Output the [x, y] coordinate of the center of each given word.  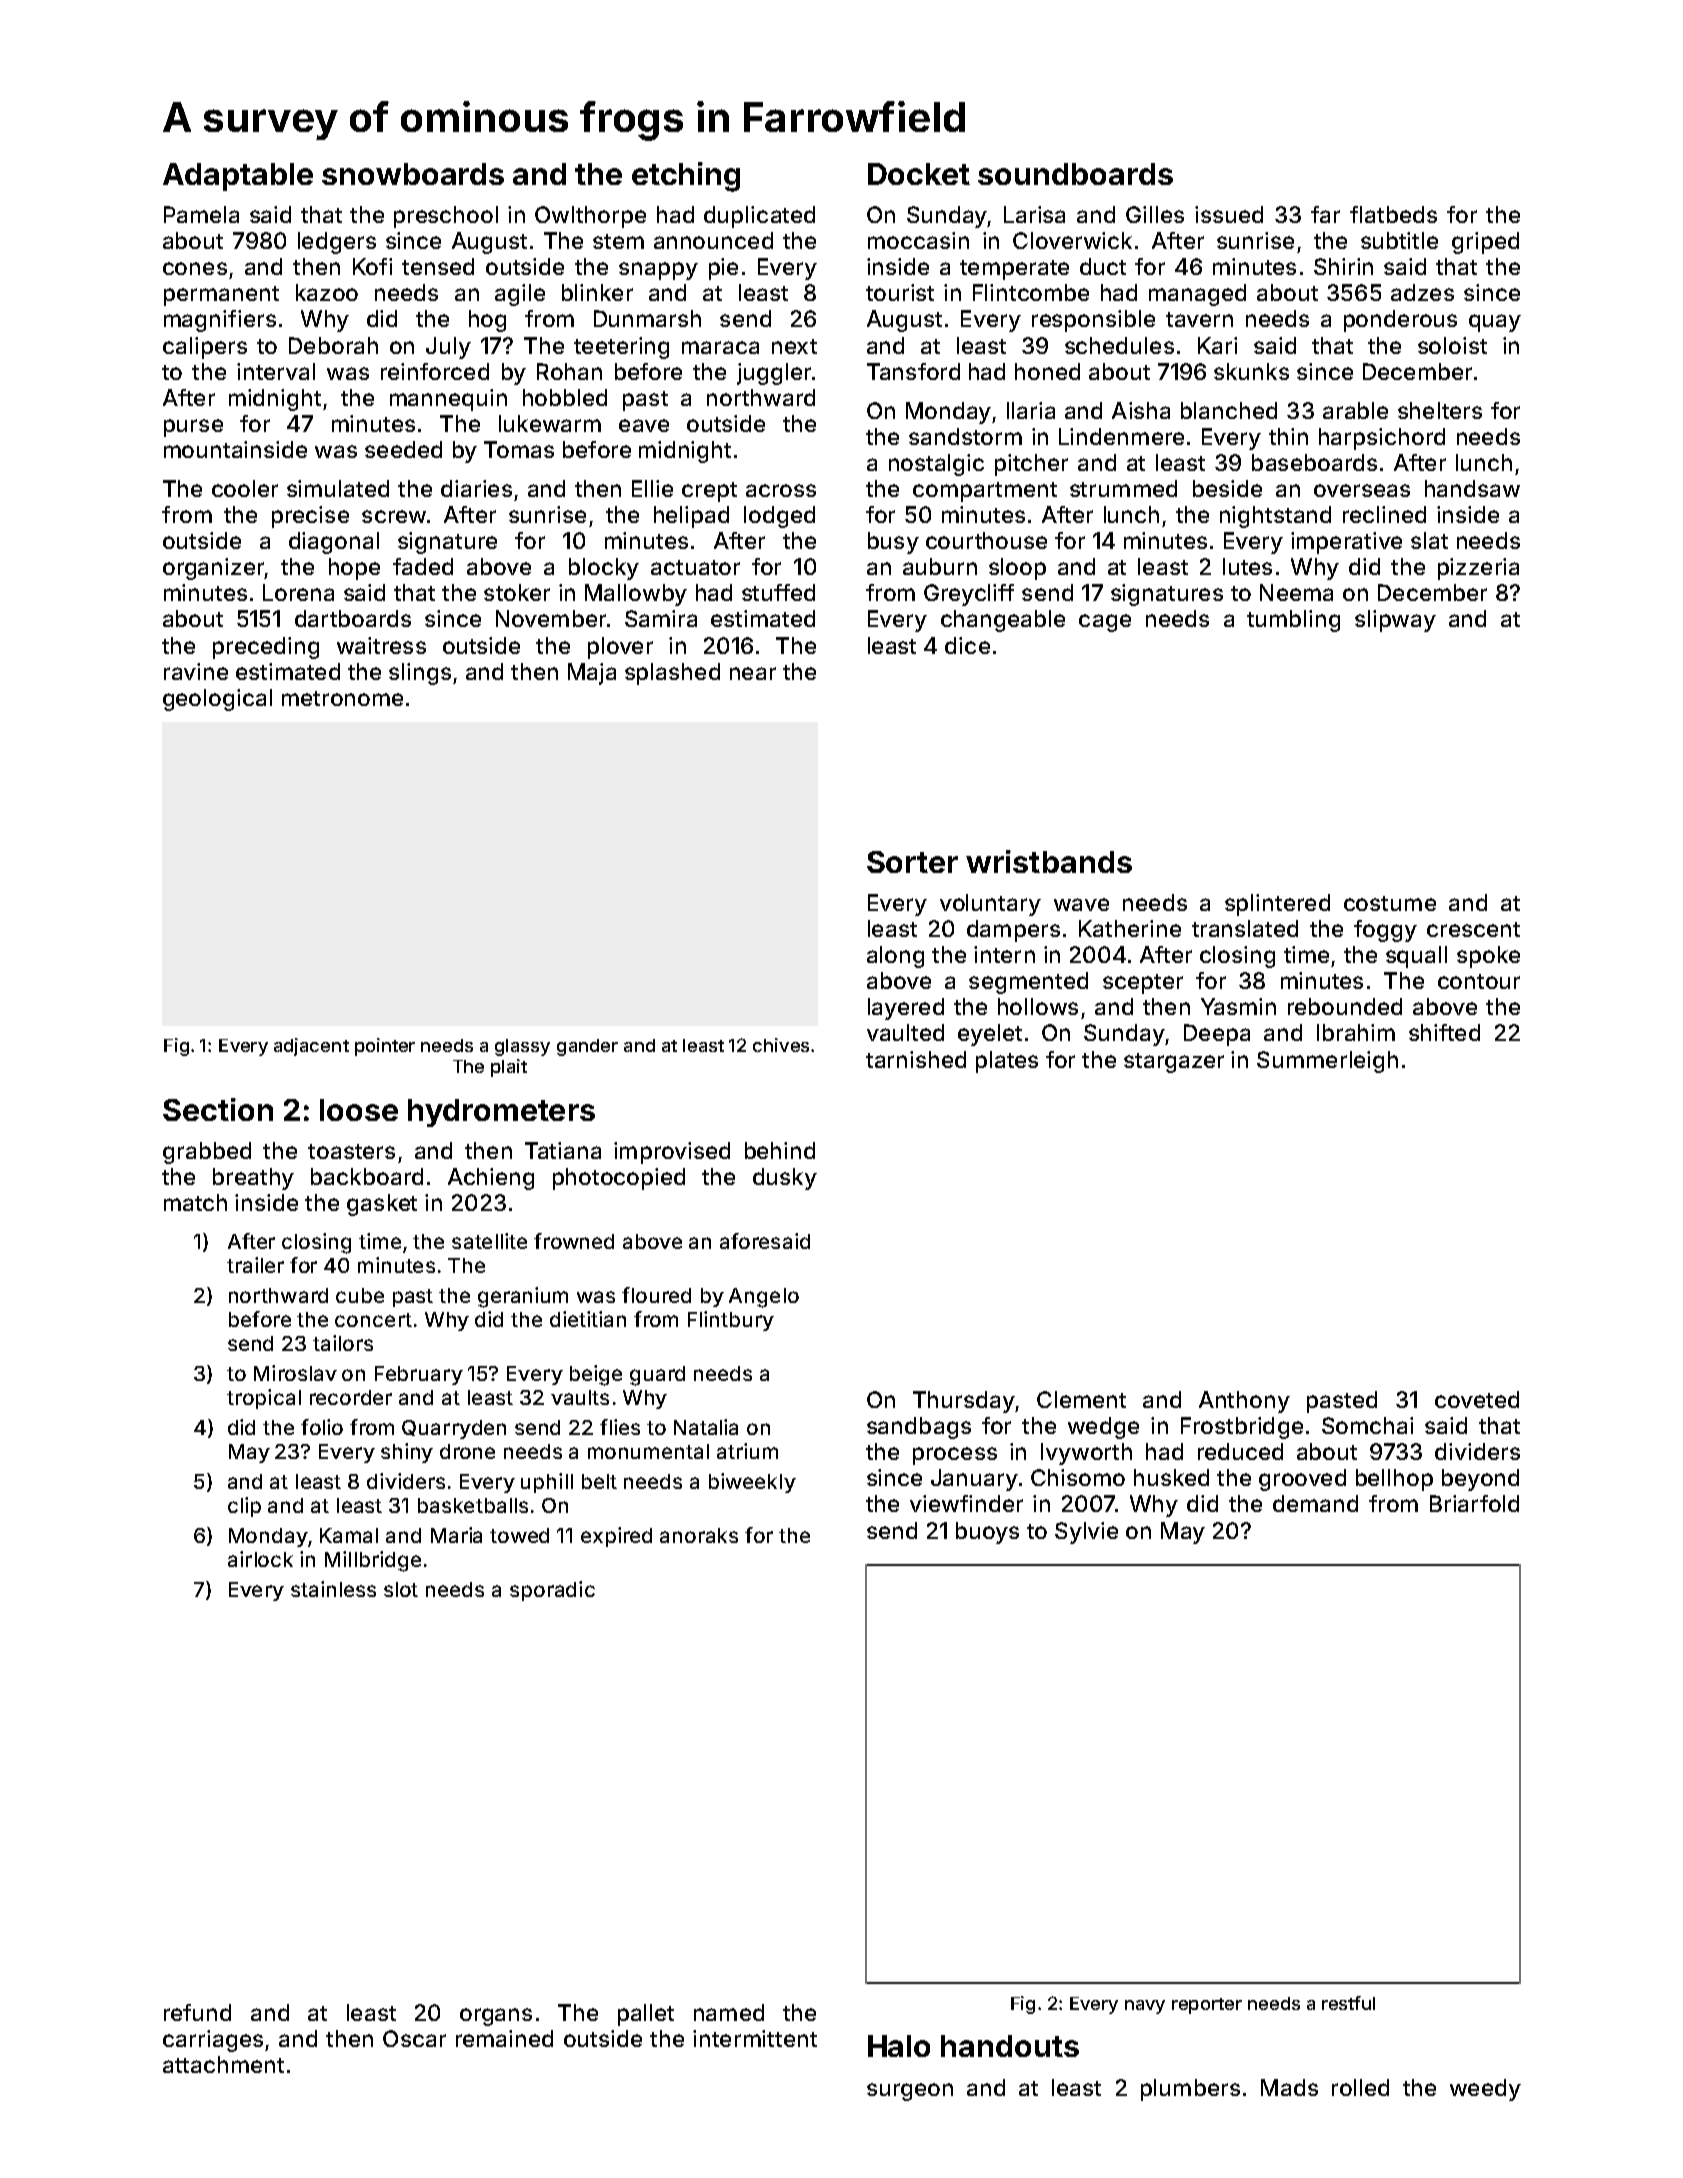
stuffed [778, 592]
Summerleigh [1327, 1062]
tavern [1199, 319]
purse [193, 428]
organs [496, 2017]
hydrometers [501, 1113]
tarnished [916, 1059]
